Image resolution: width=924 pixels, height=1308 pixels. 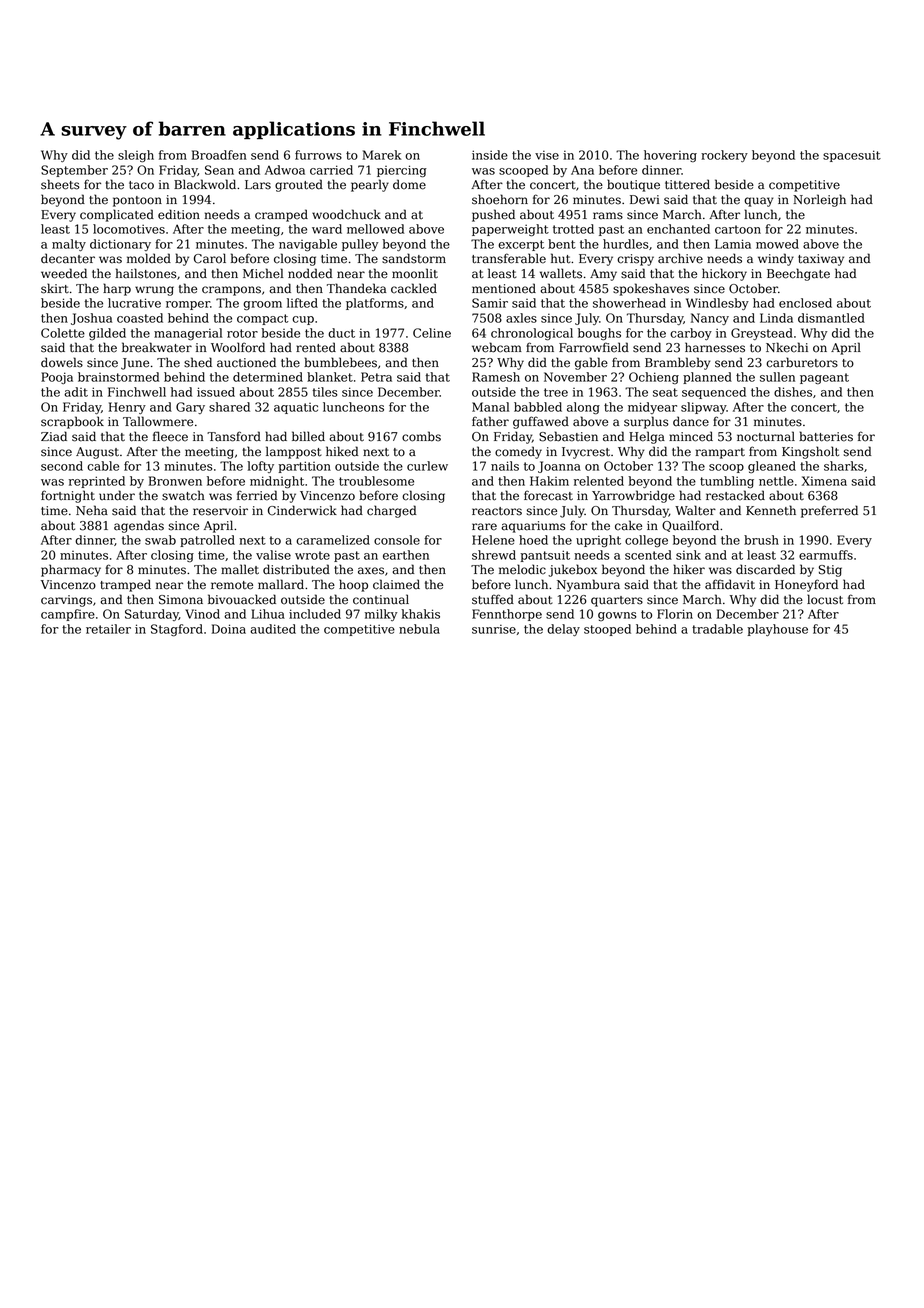 What do you see at coordinates (71, 570) in the screenshot?
I see `pharmacy` at bounding box center [71, 570].
